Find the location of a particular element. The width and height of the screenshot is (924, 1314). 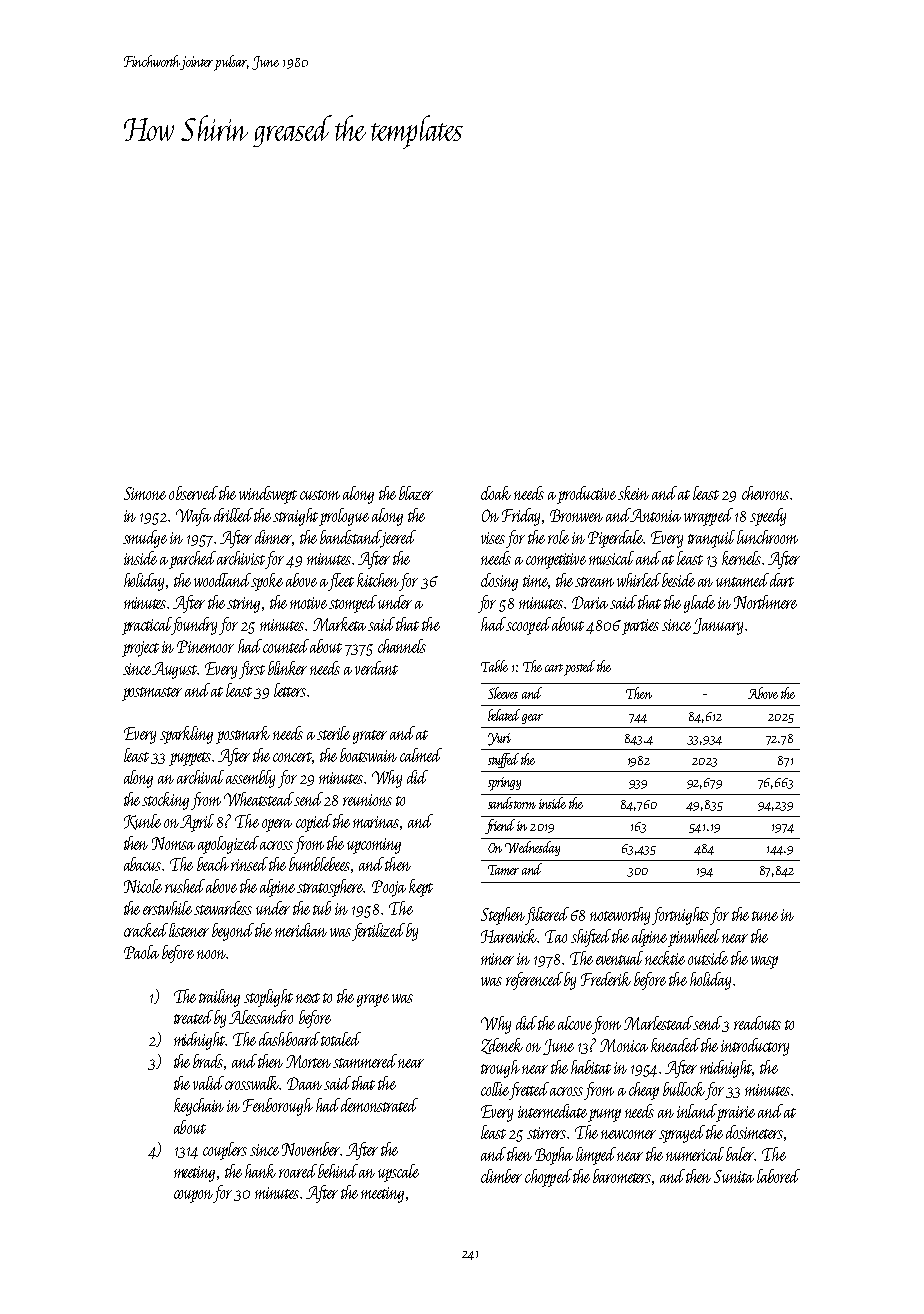

treated is located at coordinates (193, 1017).
